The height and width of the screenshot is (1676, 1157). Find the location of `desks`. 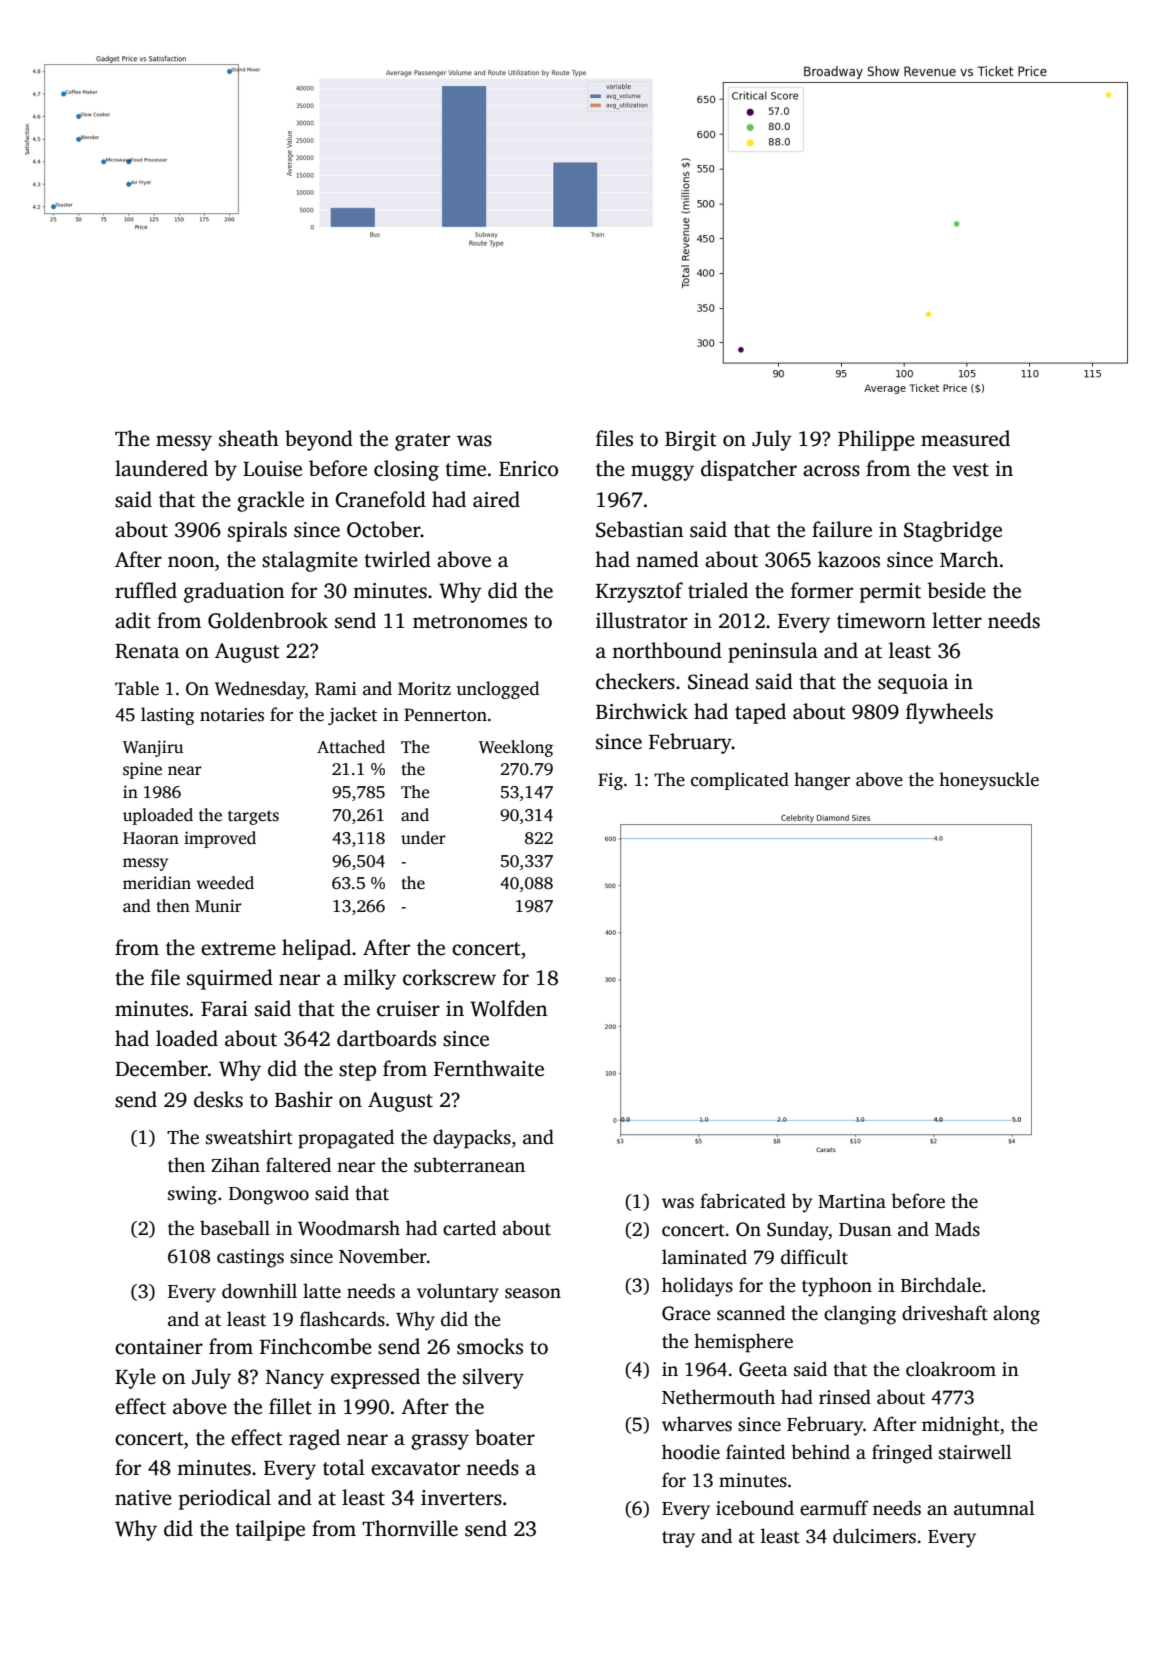

desks is located at coordinates (218, 1099).
